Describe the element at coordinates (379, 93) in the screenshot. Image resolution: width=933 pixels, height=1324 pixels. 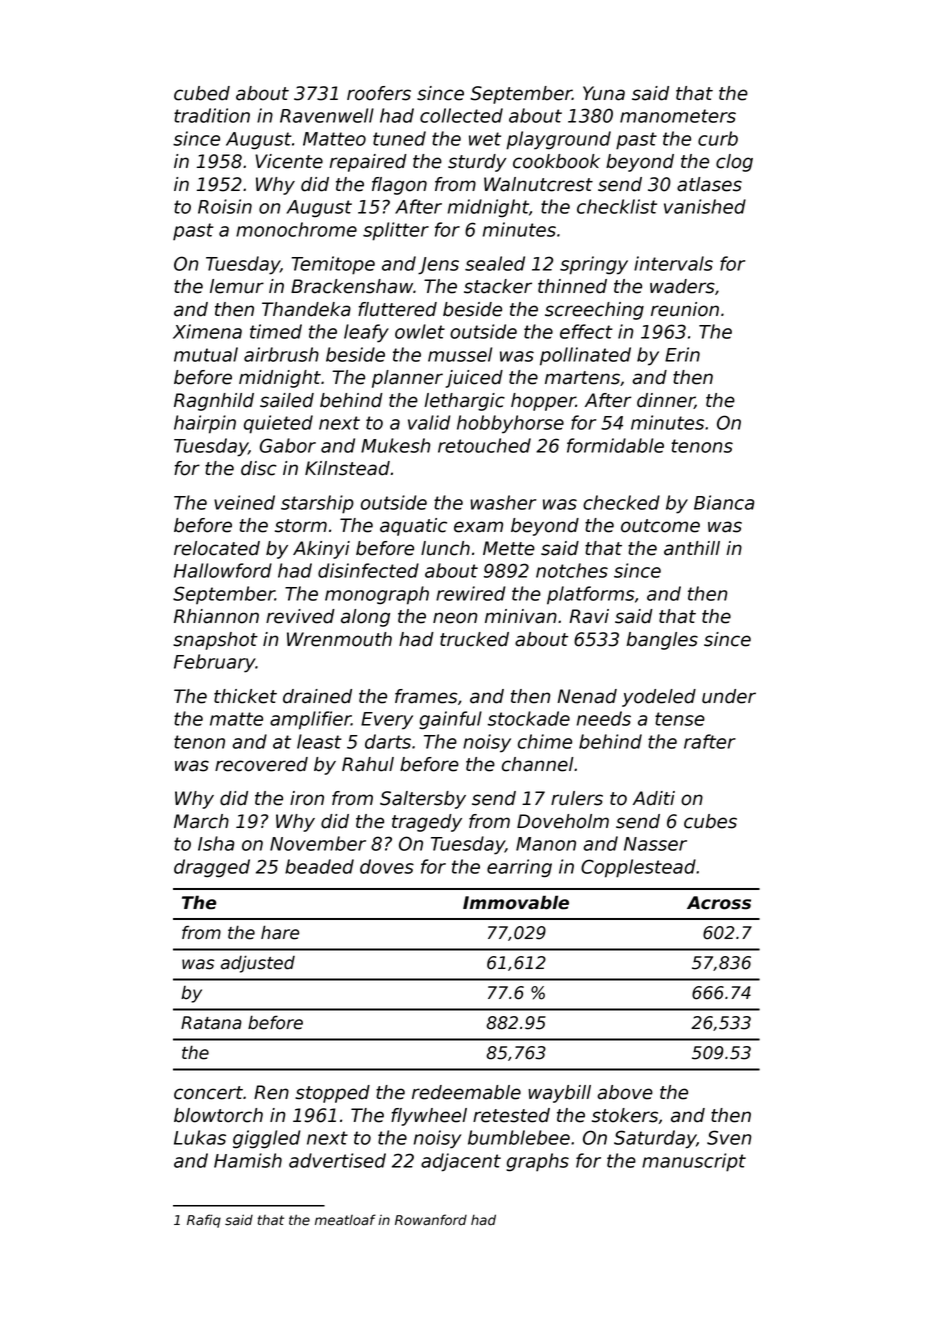
I see `roofers` at that location.
